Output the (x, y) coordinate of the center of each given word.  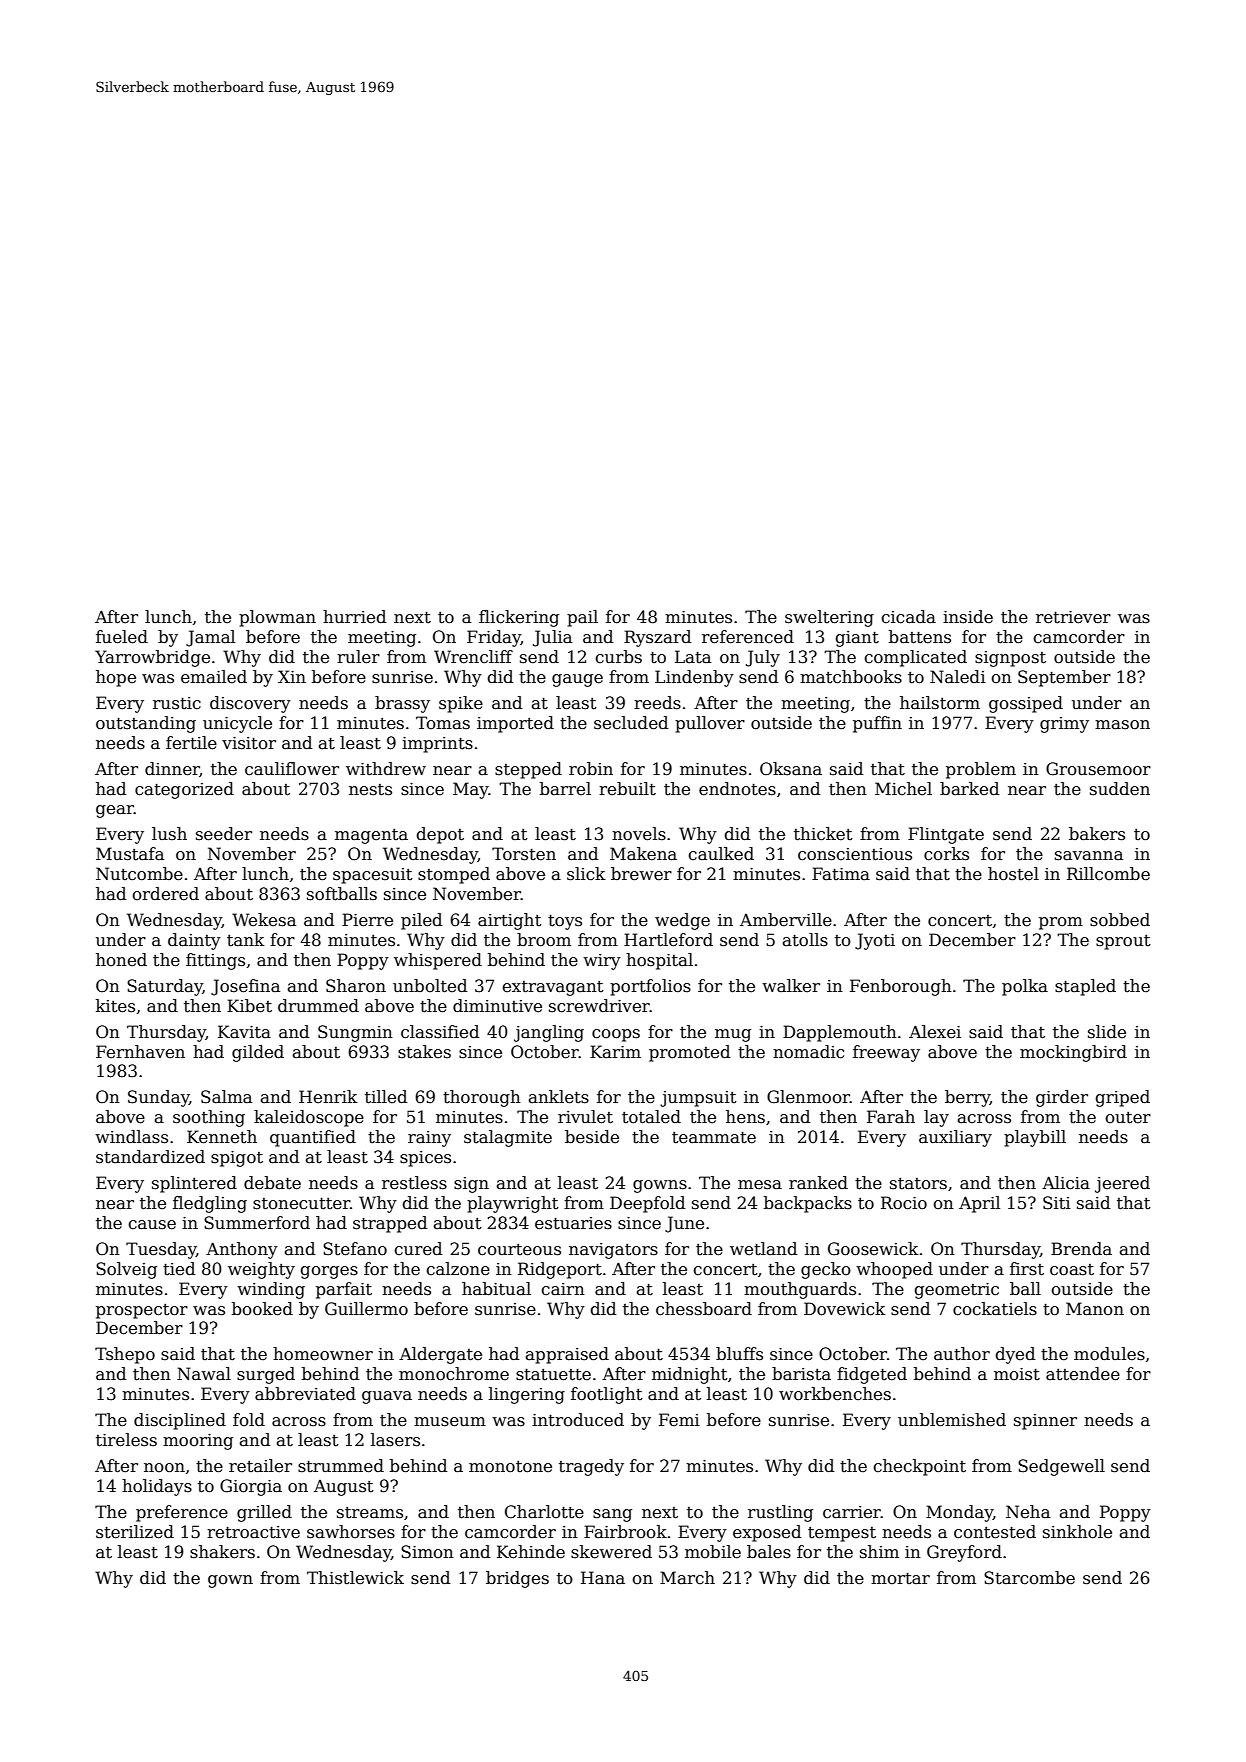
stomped (454, 875)
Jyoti (875, 941)
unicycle (237, 724)
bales (769, 1552)
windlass (131, 1137)
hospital (659, 961)
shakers (222, 1552)
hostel (1013, 874)
